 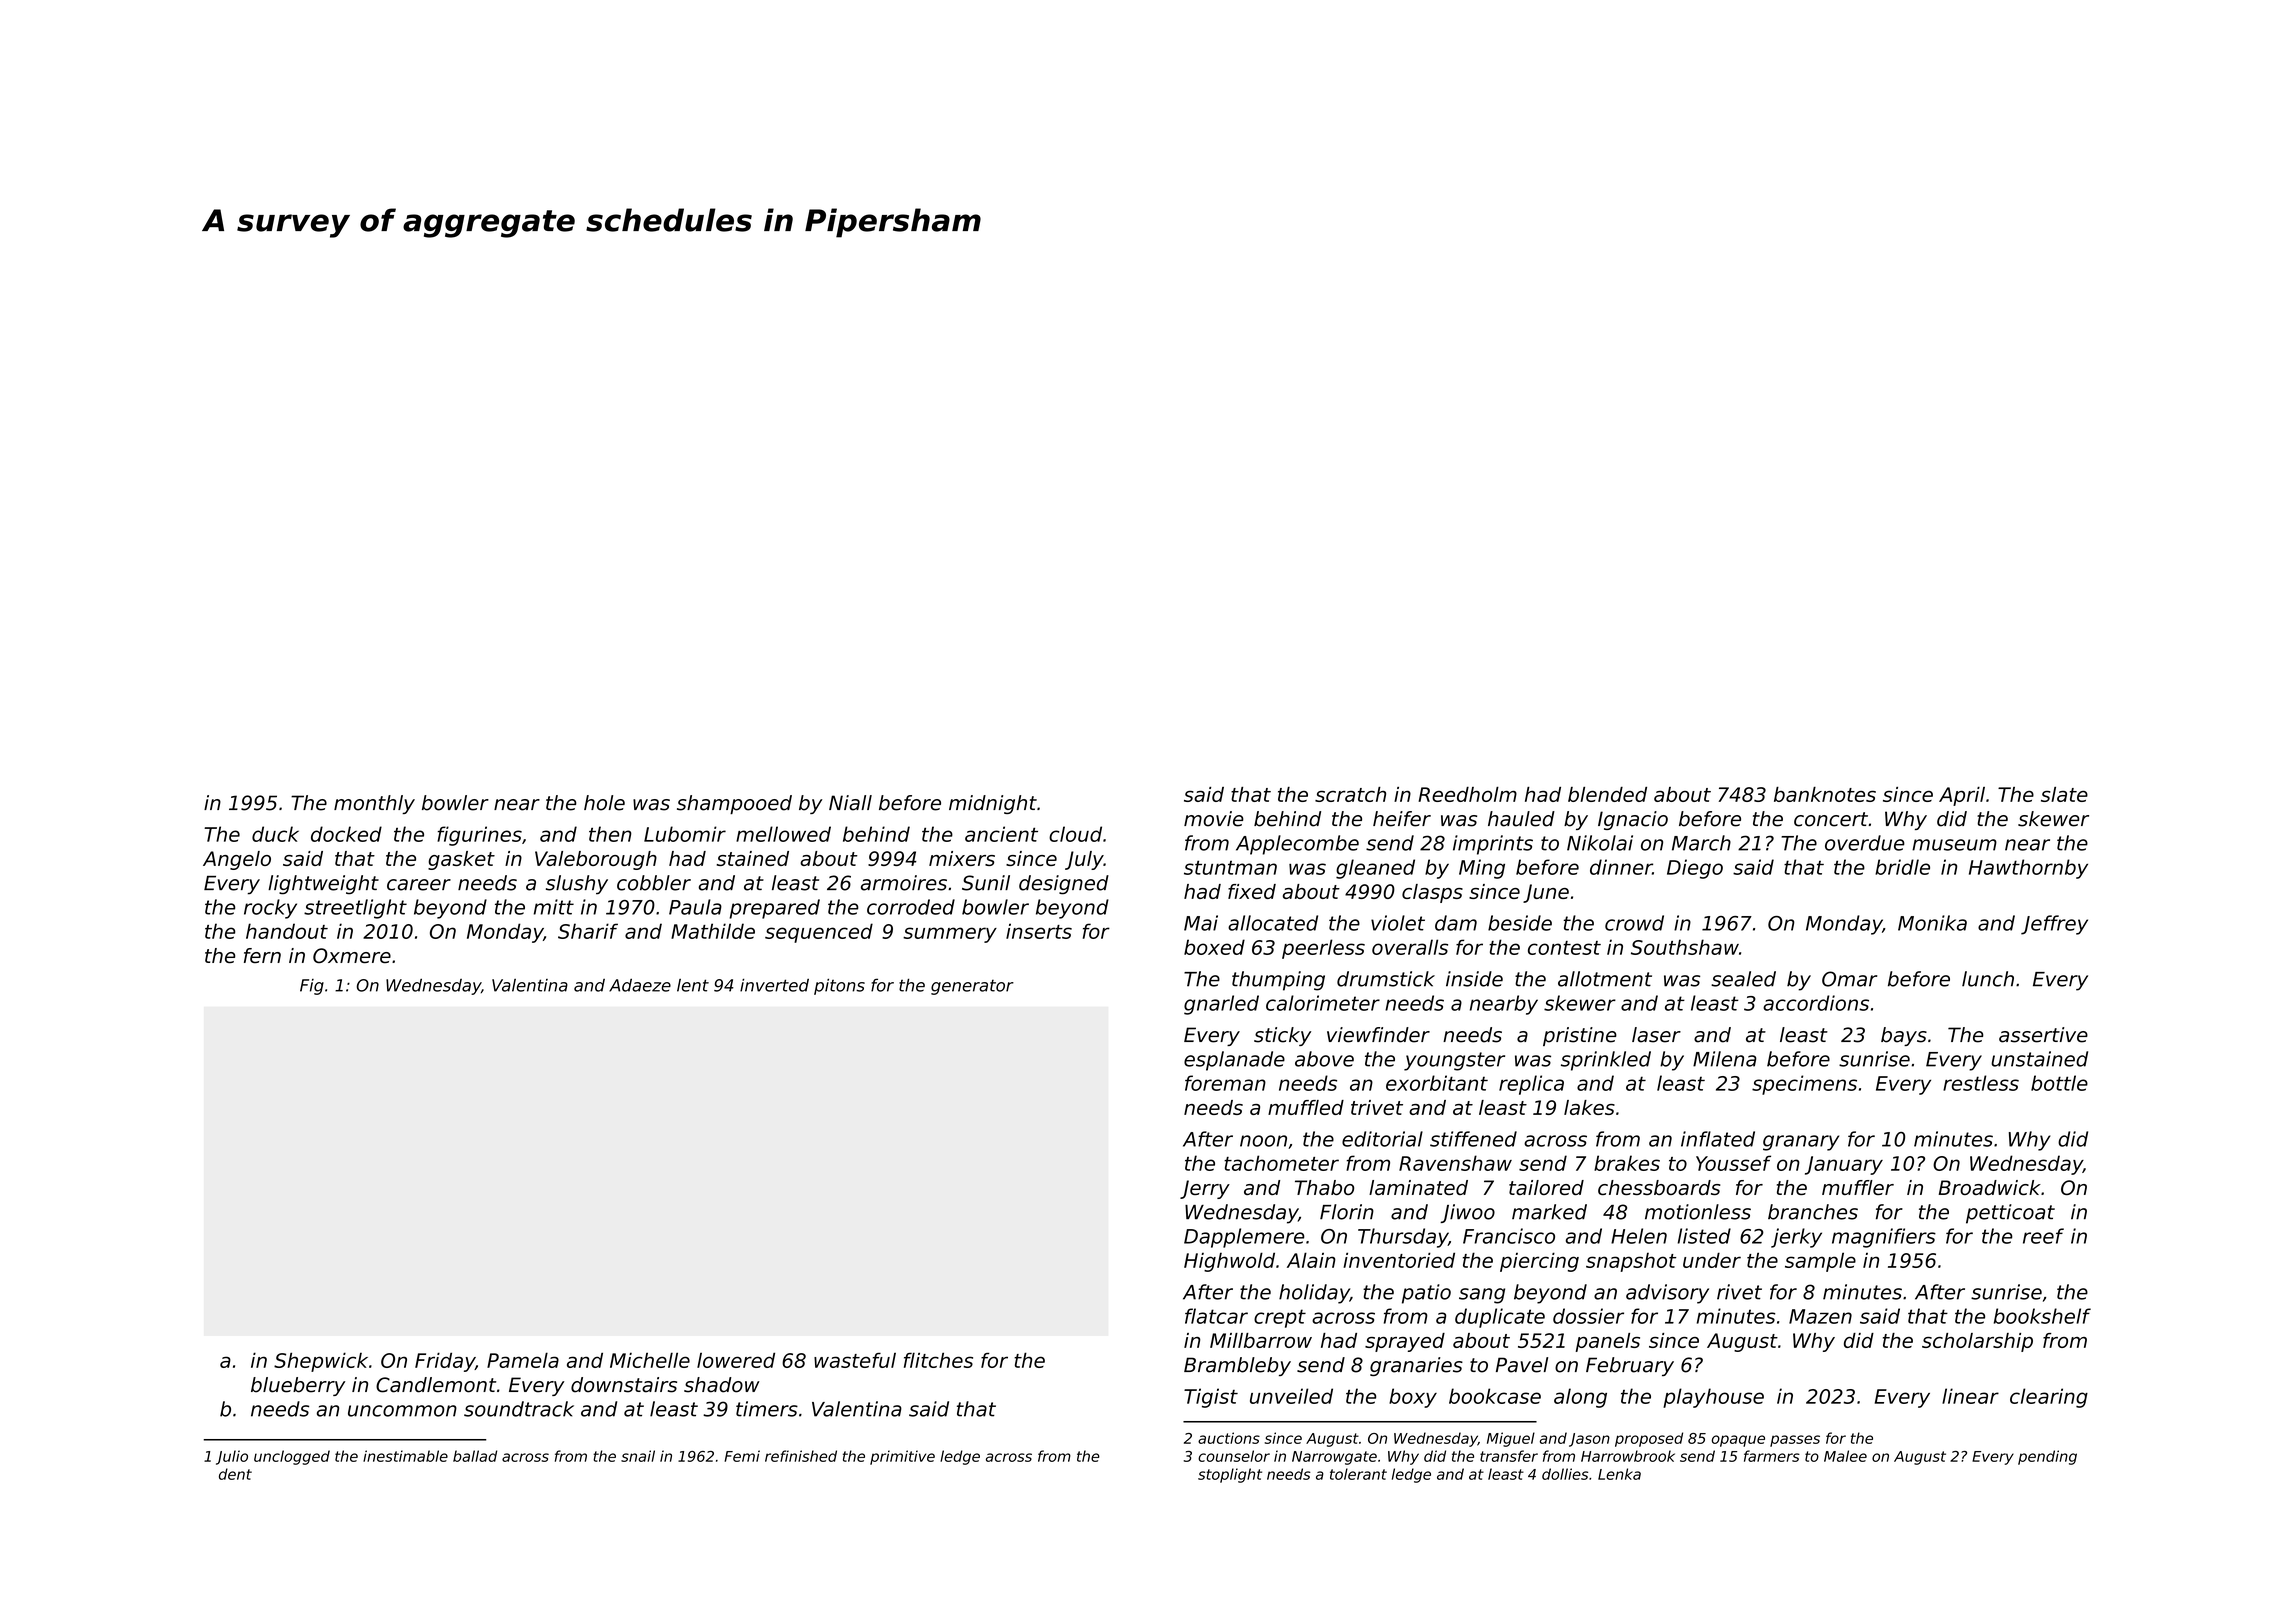 What do you see at coordinates (1234, 1456) in the page?
I see `counselor` at bounding box center [1234, 1456].
